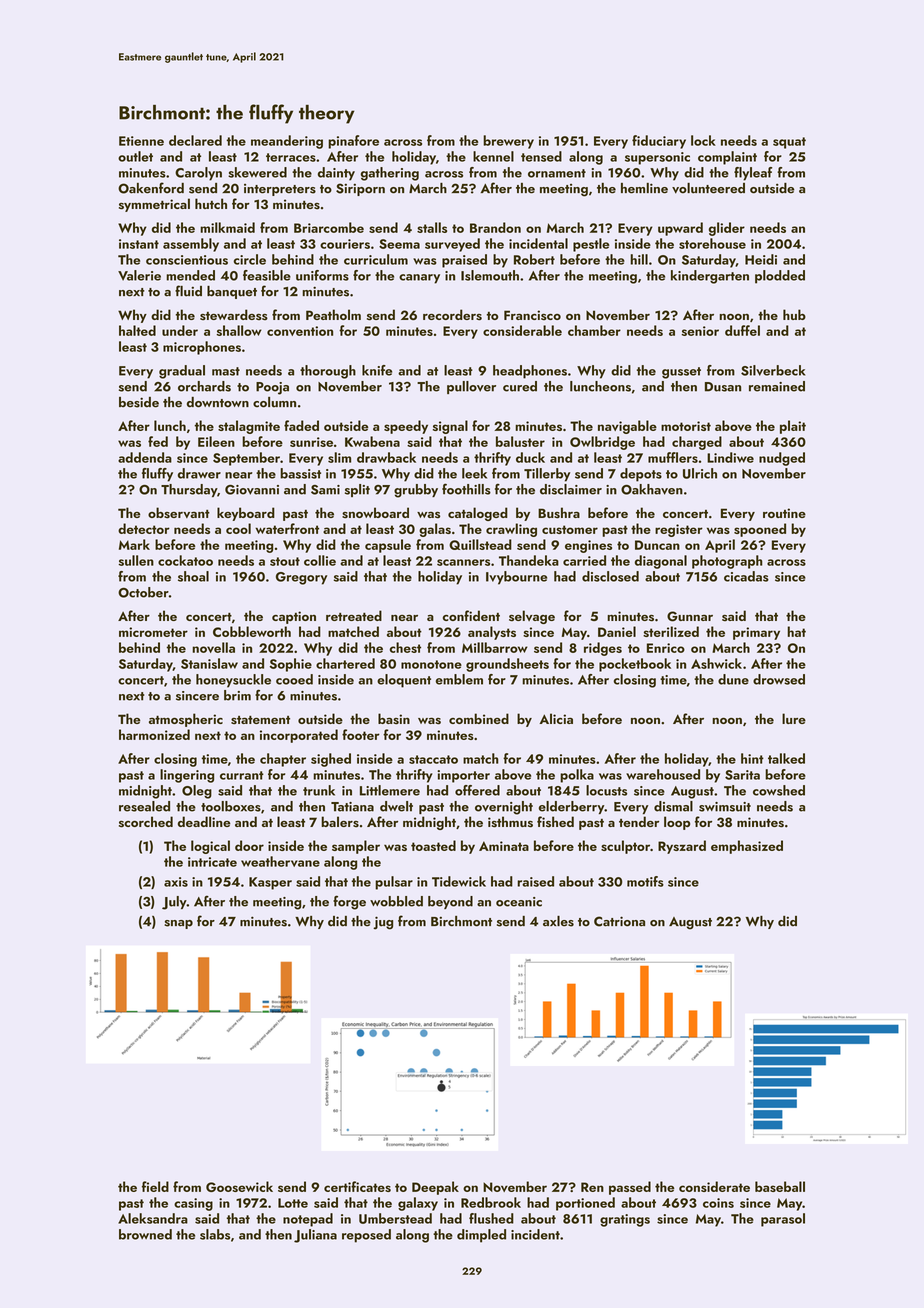  What do you see at coordinates (541, 156) in the screenshot?
I see `tensed` at bounding box center [541, 156].
